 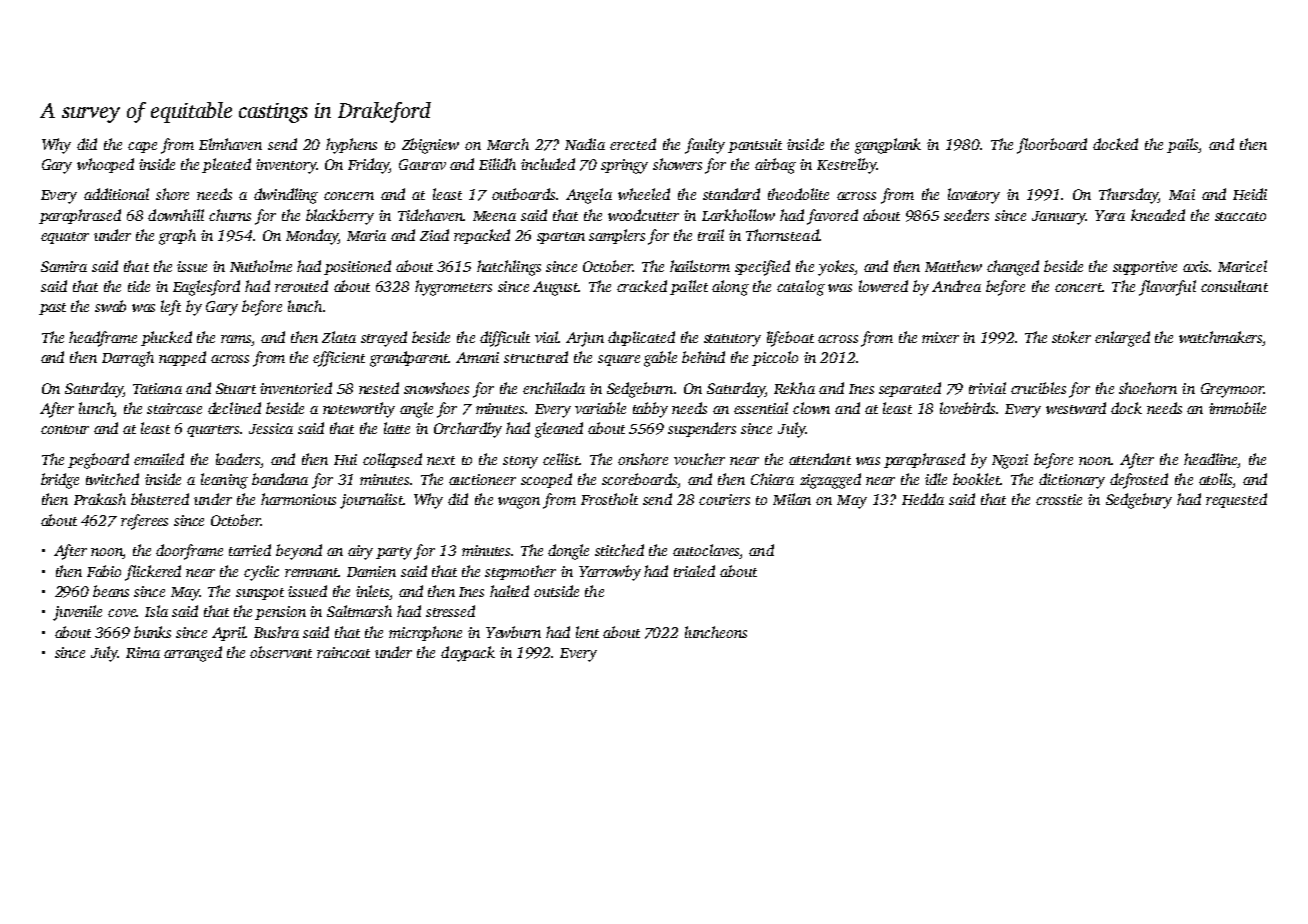 What do you see at coordinates (1183, 145) in the screenshot?
I see `pails` at bounding box center [1183, 145].
